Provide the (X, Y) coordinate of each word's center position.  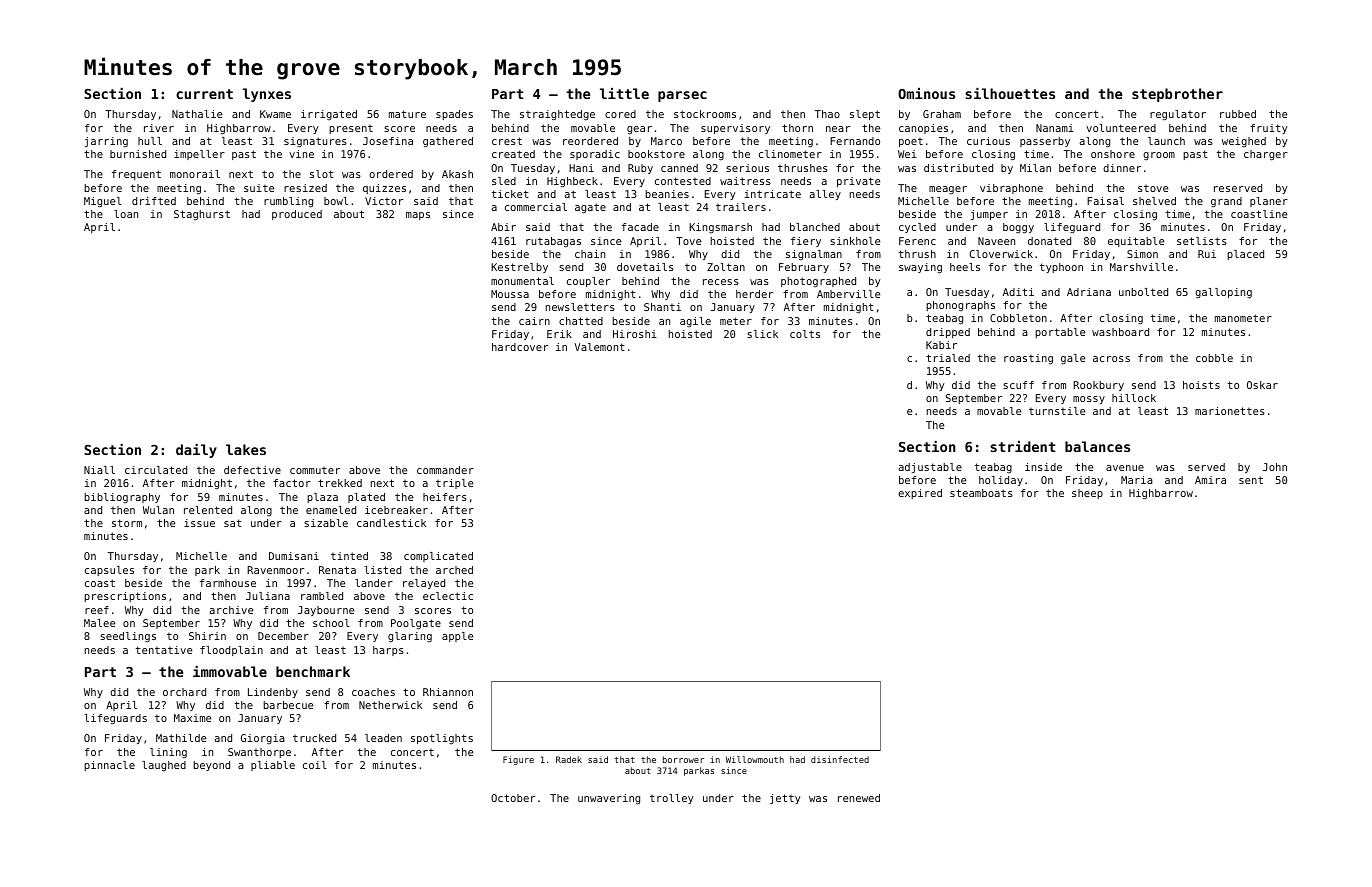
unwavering (609, 799)
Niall (99, 470)
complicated (438, 557)
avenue (1125, 468)
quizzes (384, 189)
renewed (859, 798)
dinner (1122, 168)
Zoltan (726, 267)
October (513, 798)
